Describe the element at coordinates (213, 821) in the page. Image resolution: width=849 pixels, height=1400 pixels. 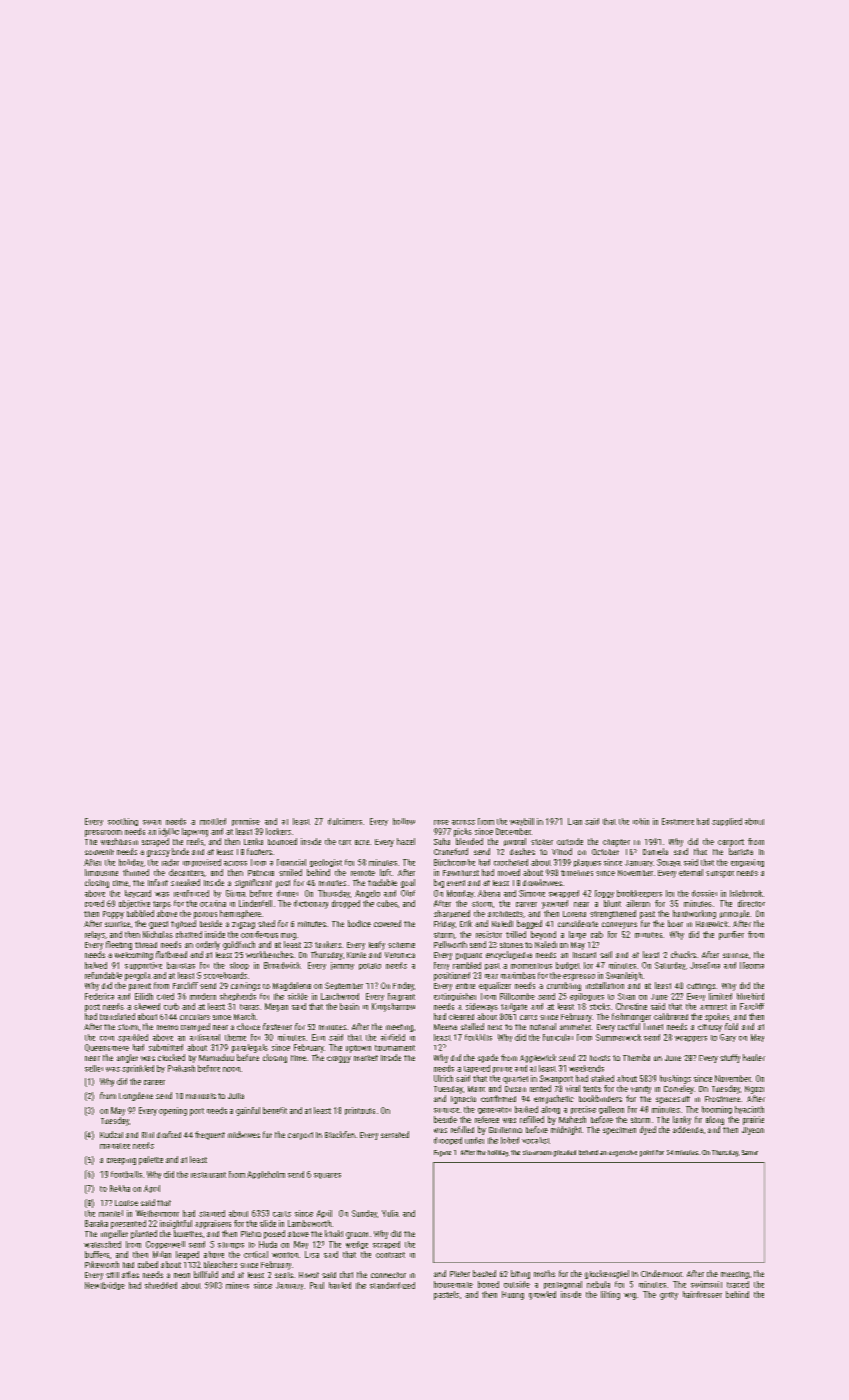
I see `mottled` at that location.
